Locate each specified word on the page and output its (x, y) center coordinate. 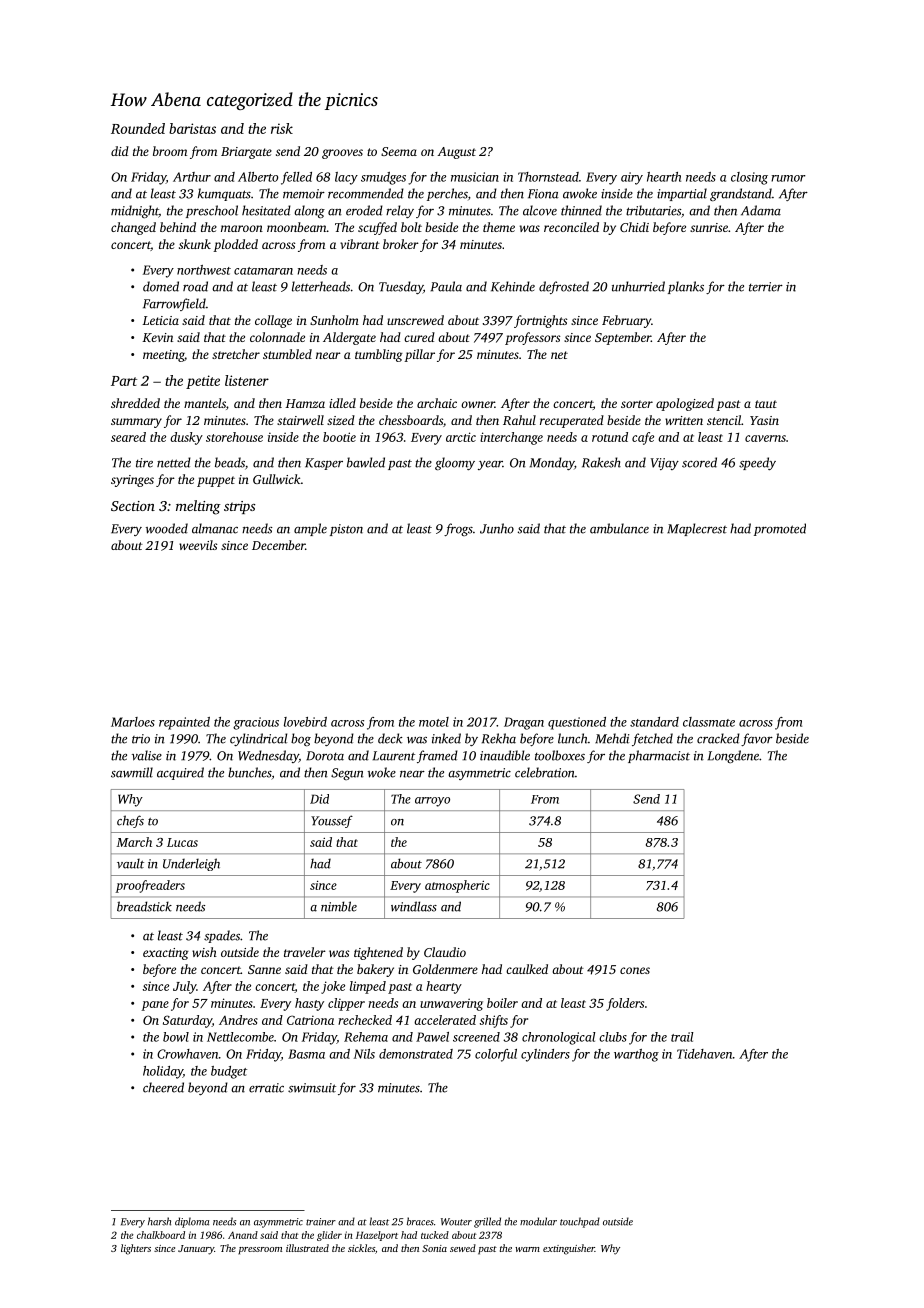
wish (204, 952)
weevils (198, 545)
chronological (559, 1038)
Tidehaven (704, 1054)
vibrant (360, 244)
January (196, 1250)
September (623, 338)
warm (527, 1249)
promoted (780, 529)
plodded (235, 245)
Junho (497, 528)
